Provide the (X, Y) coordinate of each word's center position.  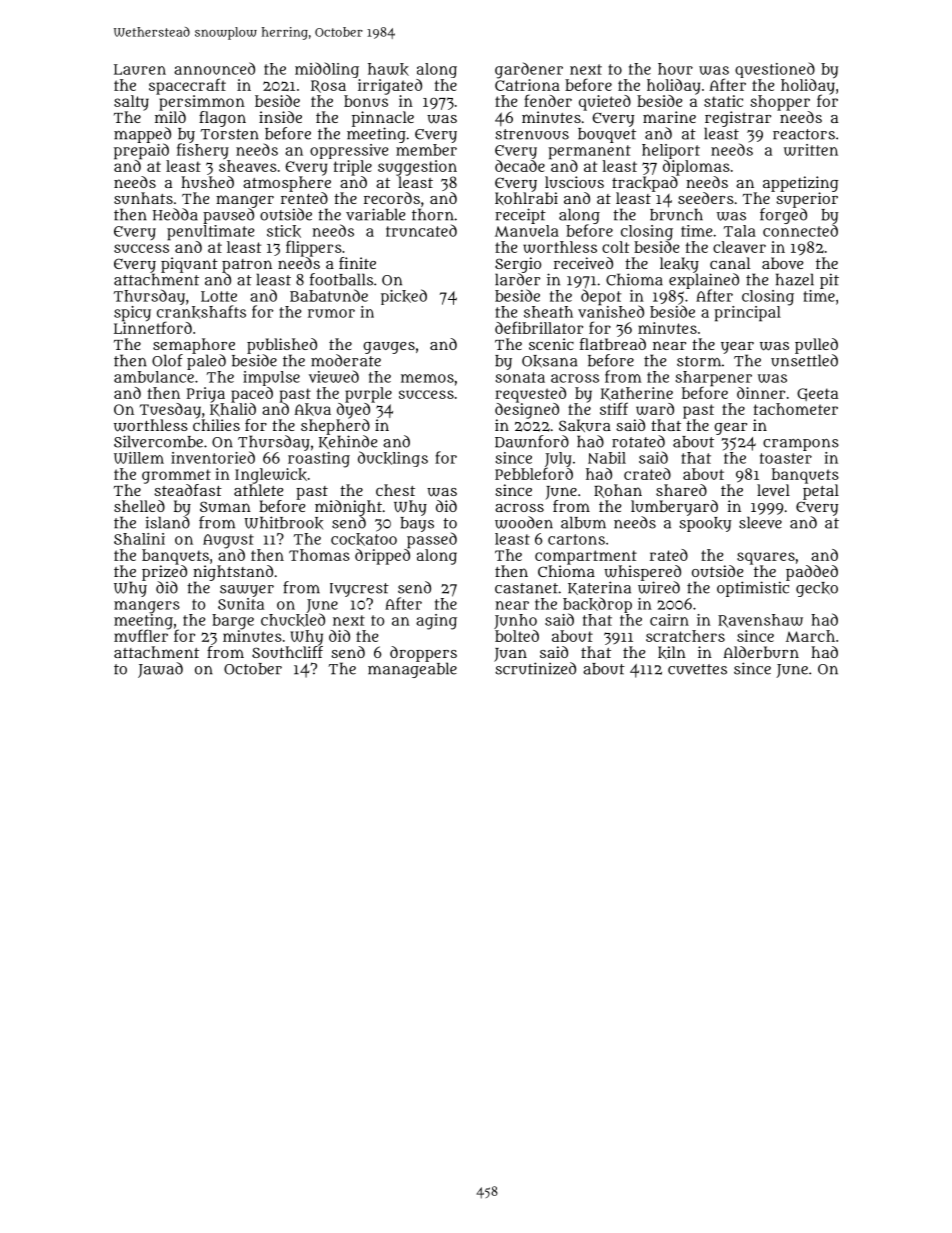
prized (164, 573)
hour (675, 69)
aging (436, 622)
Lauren (140, 69)
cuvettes (697, 669)
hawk (388, 69)
